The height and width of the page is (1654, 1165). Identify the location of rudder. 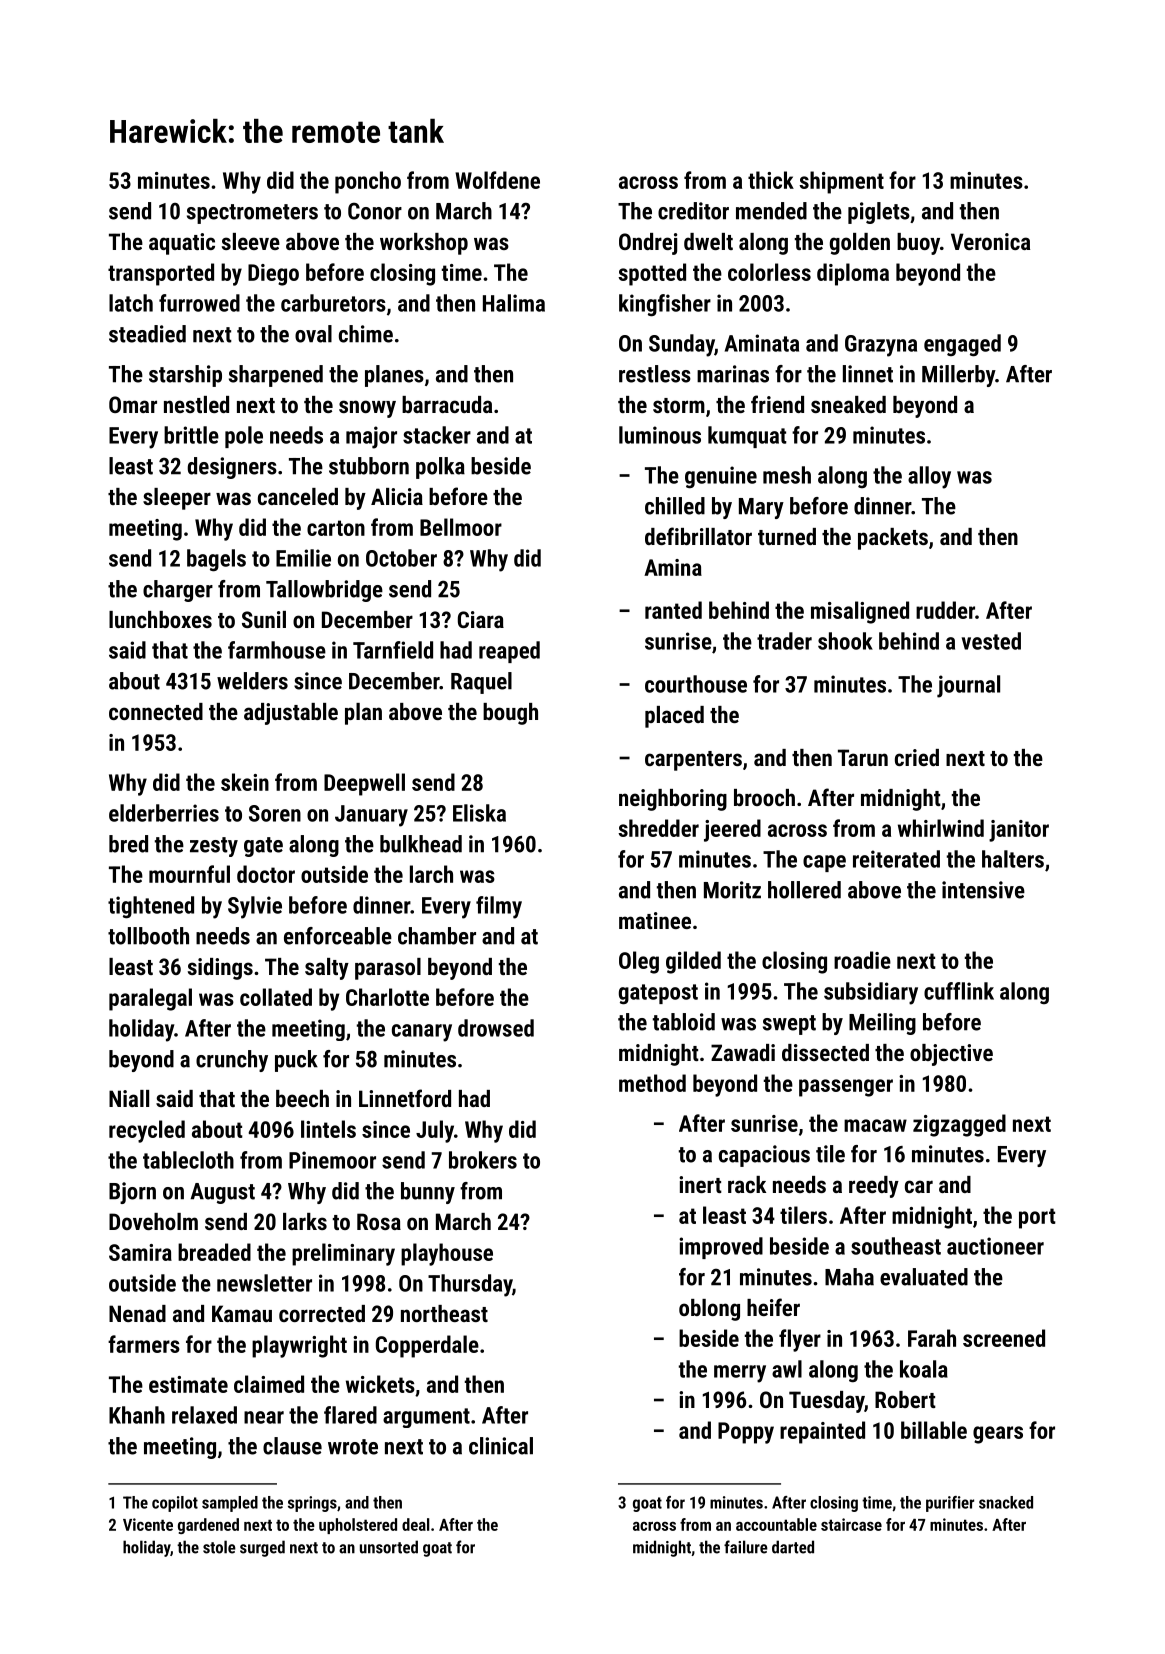
(945, 610).
